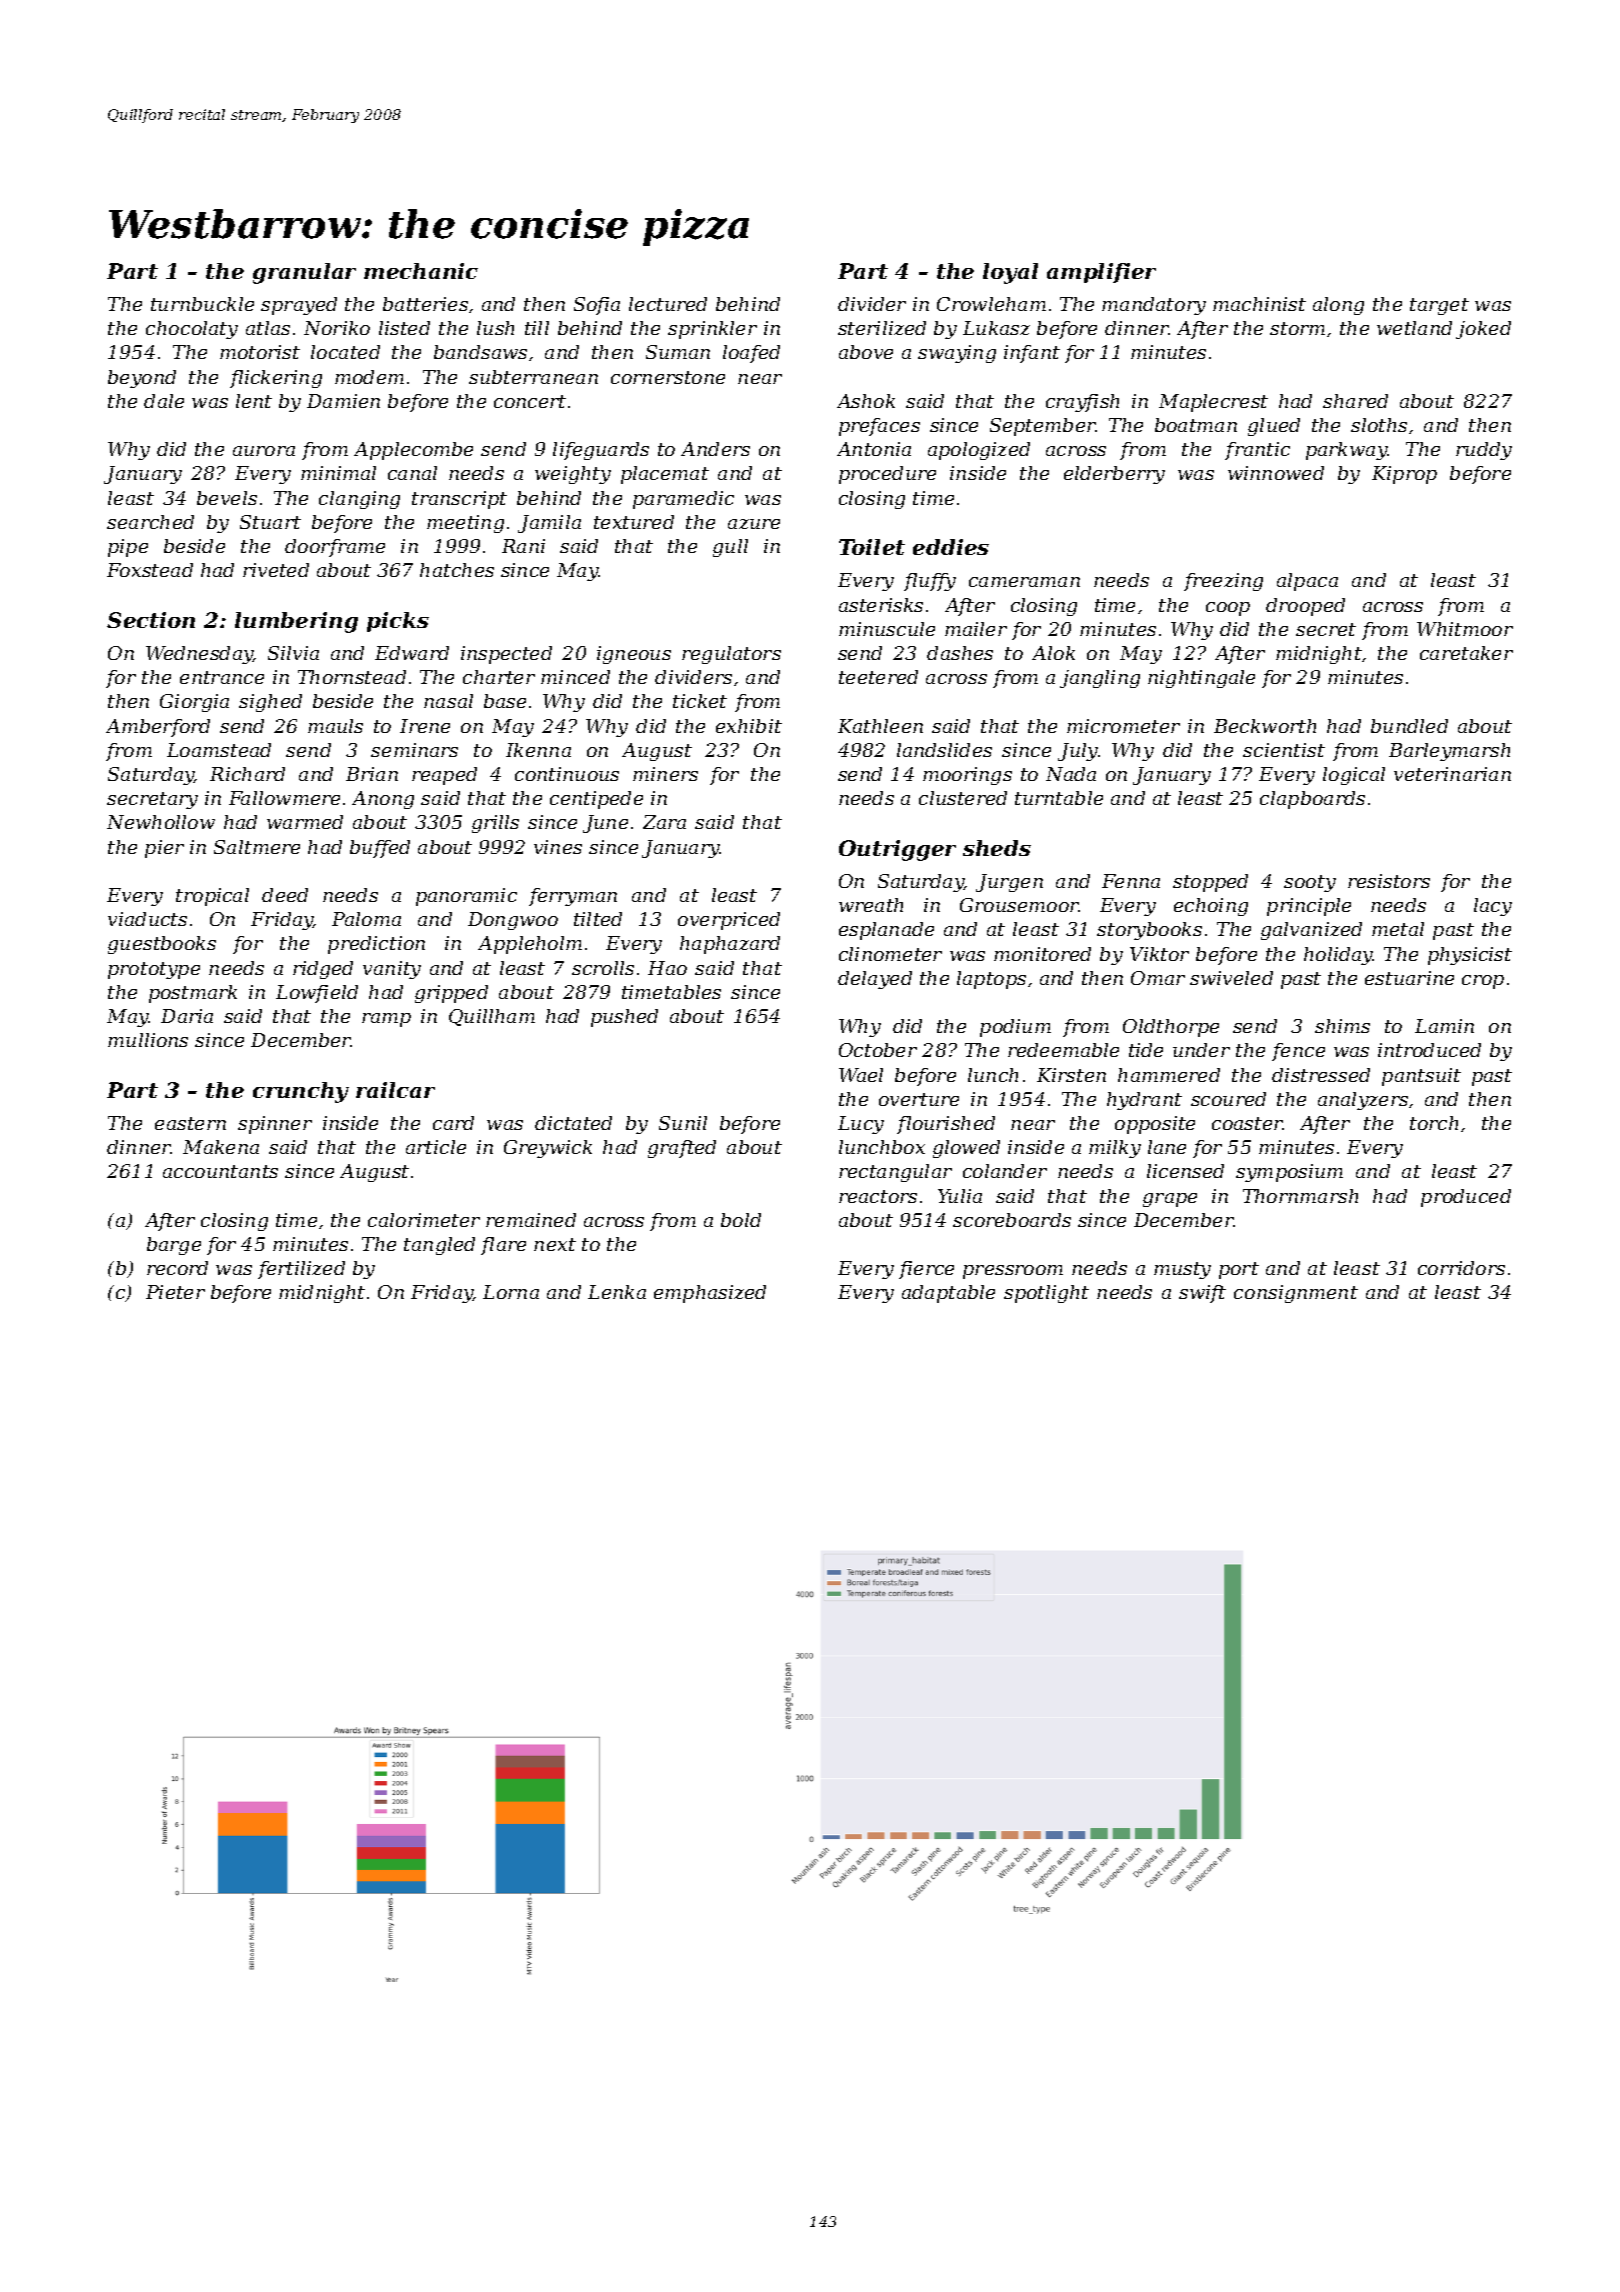 Image resolution: width=1620 pixels, height=2292 pixels. I want to click on Zara, so click(664, 822).
